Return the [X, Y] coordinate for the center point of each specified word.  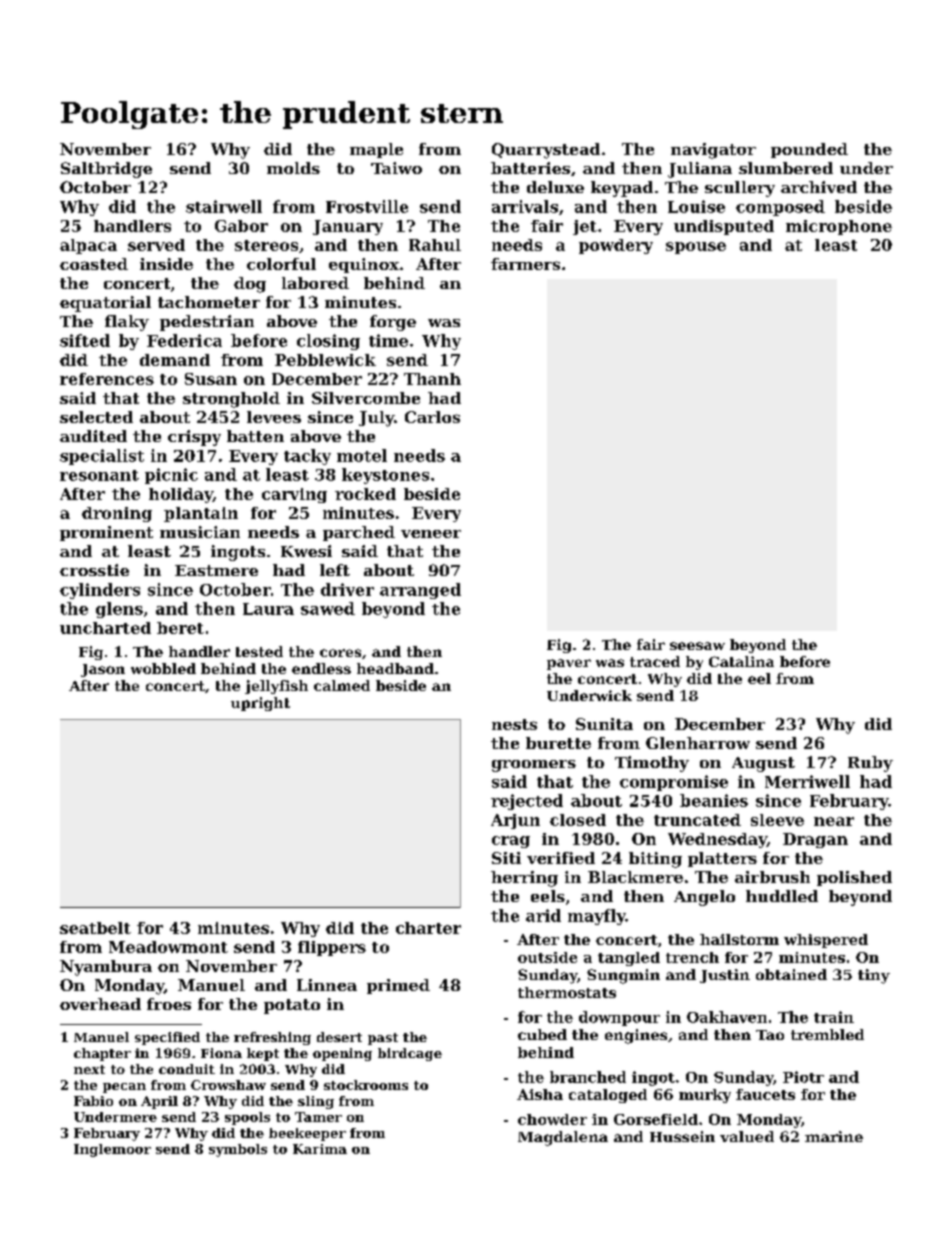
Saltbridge [106, 170]
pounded [809, 150]
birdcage [410, 1054]
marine [834, 1136]
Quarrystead [546, 151]
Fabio [93, 1101]
